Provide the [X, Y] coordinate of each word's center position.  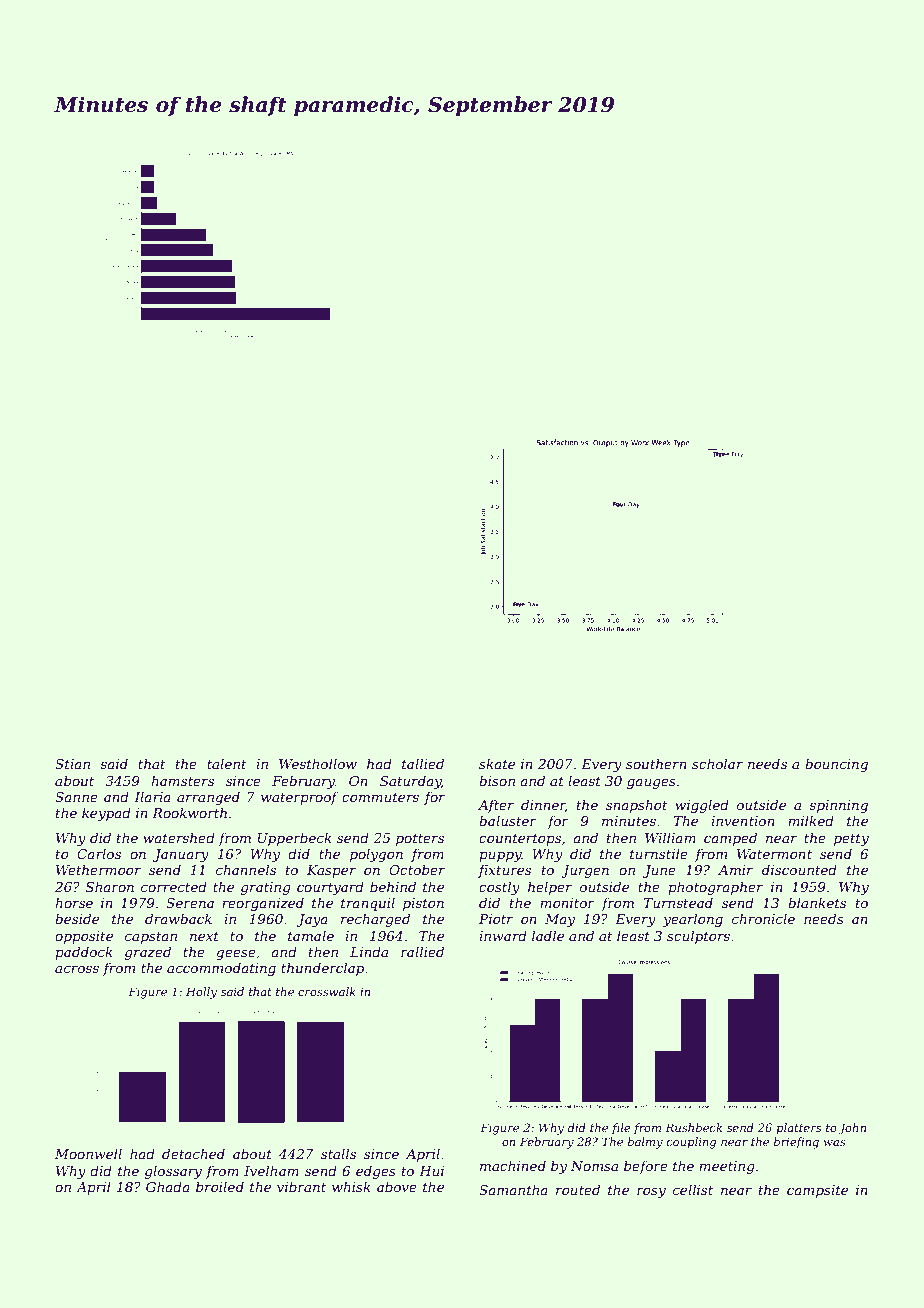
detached [193, 1153]
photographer [715, 888]
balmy [645, 1143]
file [621, 1129]
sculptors [698, 937]
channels [246, 869]
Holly [201, 993]
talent [227, 763]
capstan [151, 938]
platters [798, 1129]
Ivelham [271, 1170]
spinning [838, 806]
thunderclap [322, 969]
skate [497, 763]
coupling [691, 1143]
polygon [376, 855]
